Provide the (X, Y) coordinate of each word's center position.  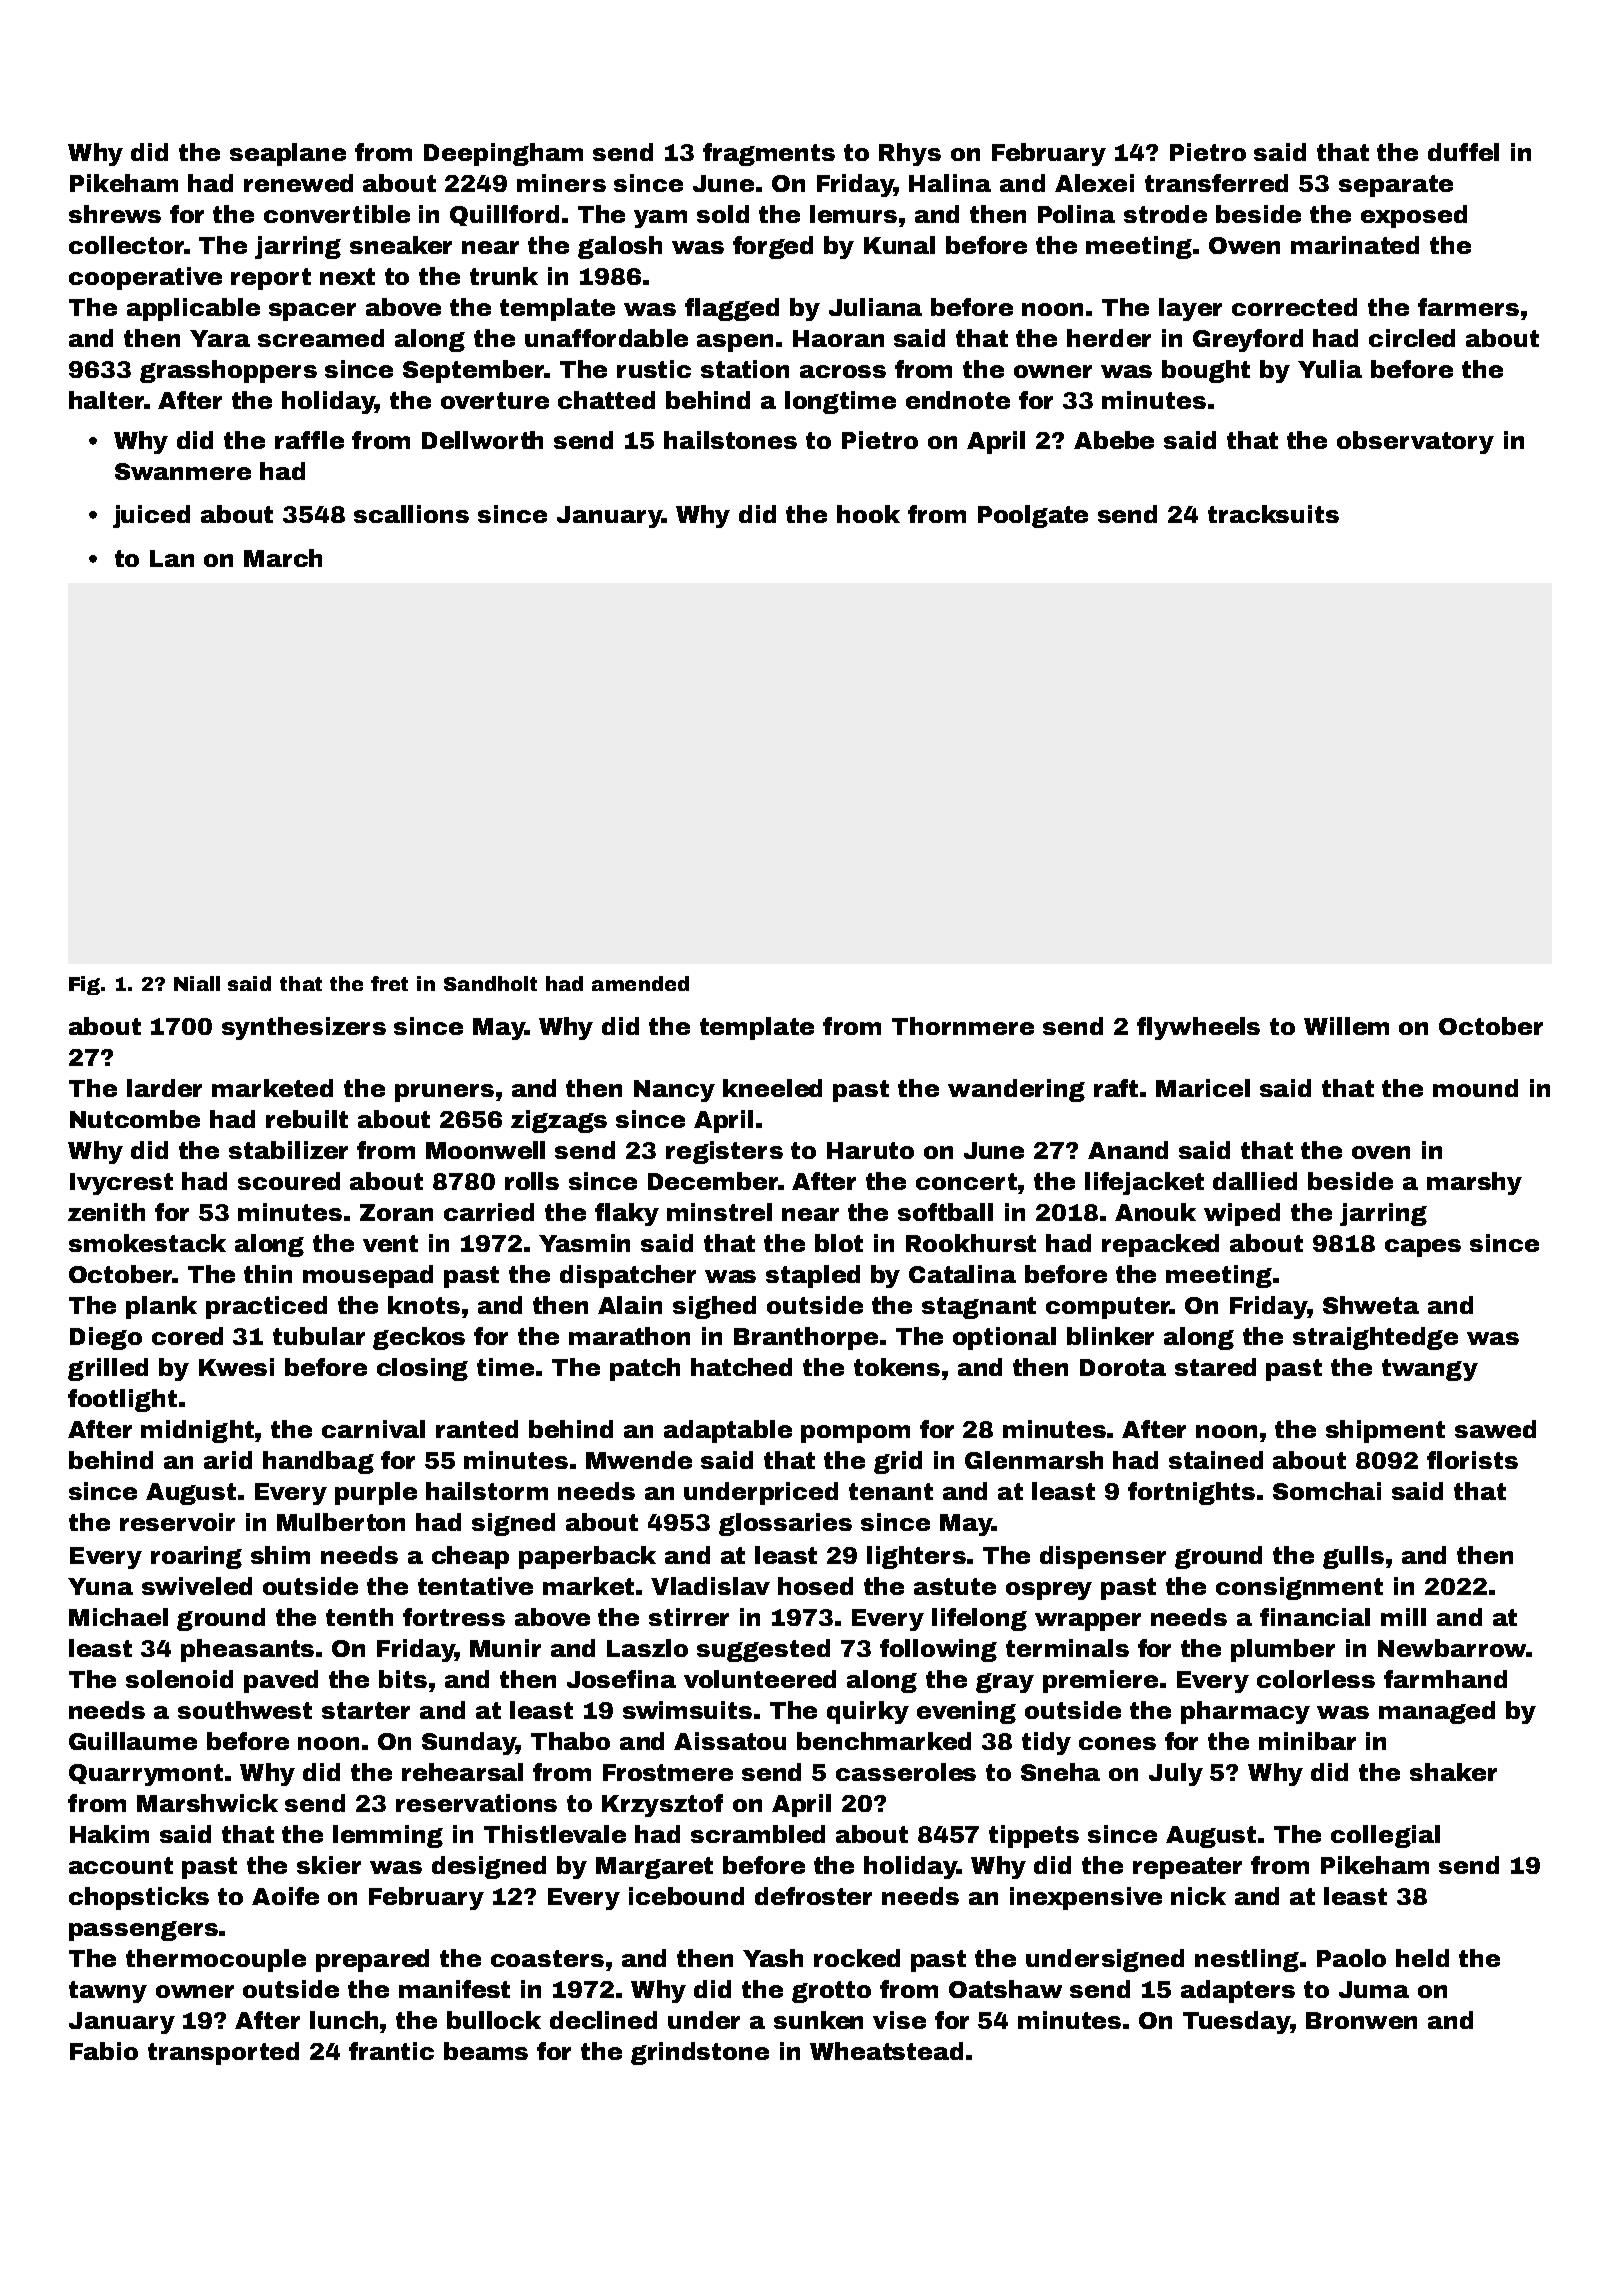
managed (1437, 1712)
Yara (220, 338)
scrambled (758, 1834)
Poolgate (1033, 516)
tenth (359, 1617)
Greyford (1248, 340)
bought (1206, 371)
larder (164, 1088)
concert (966, 1181)
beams (486, 2051)
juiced (151, 516)
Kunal (899, 245)
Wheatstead (886, 2051)
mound (1475, 1088)
